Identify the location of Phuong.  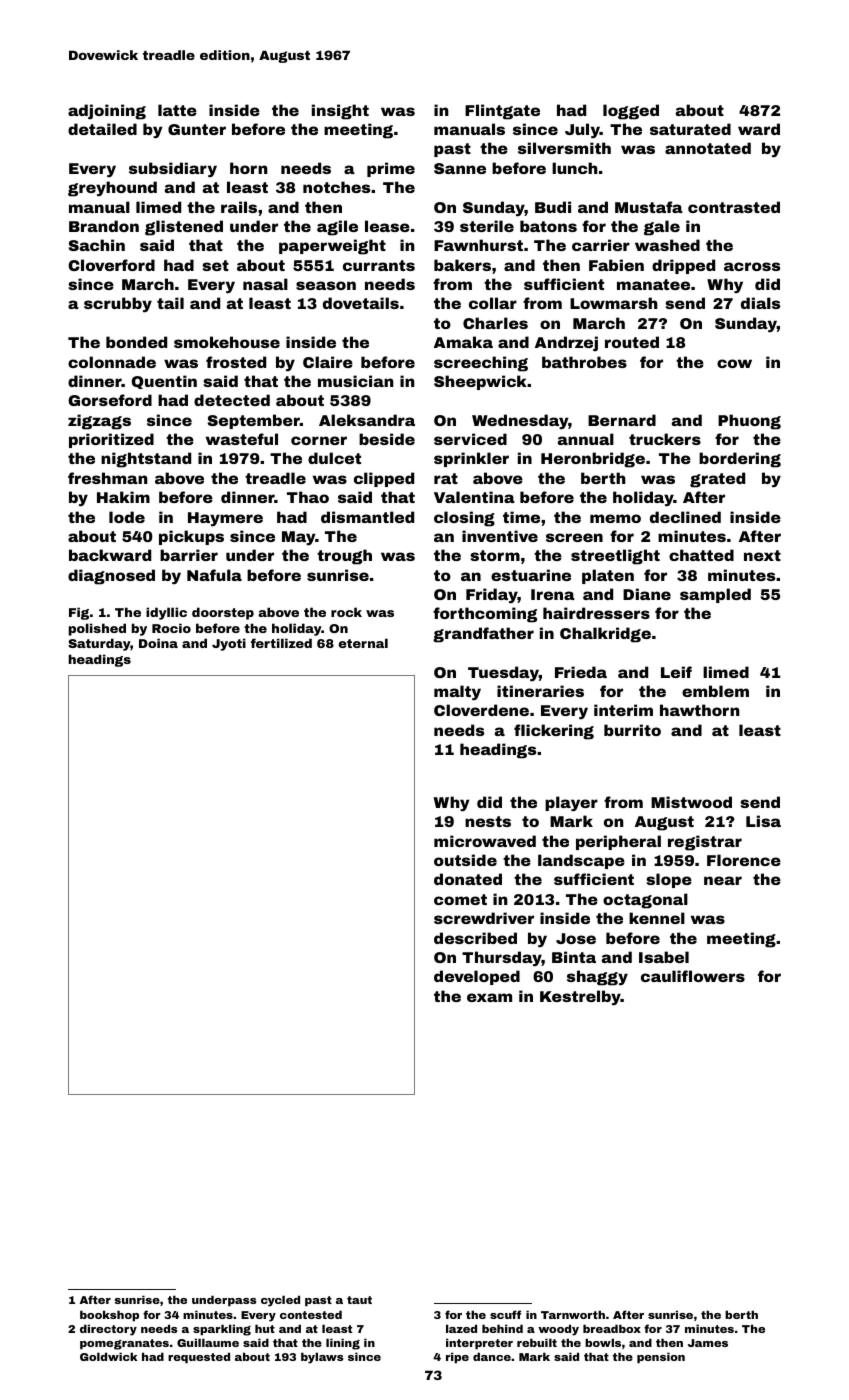
(749, 422).
